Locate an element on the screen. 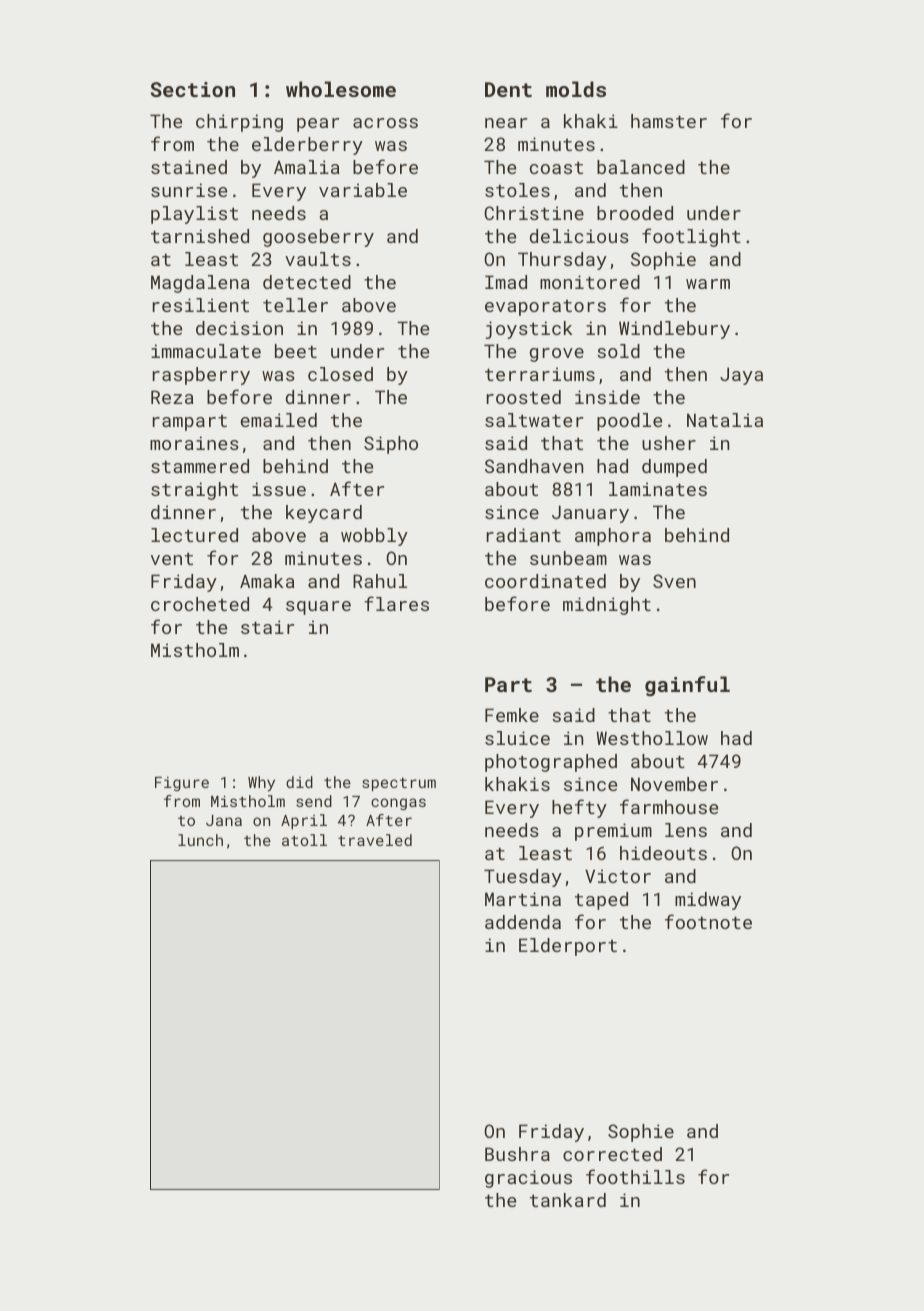  footnote is located at coordinates (708, 921).
